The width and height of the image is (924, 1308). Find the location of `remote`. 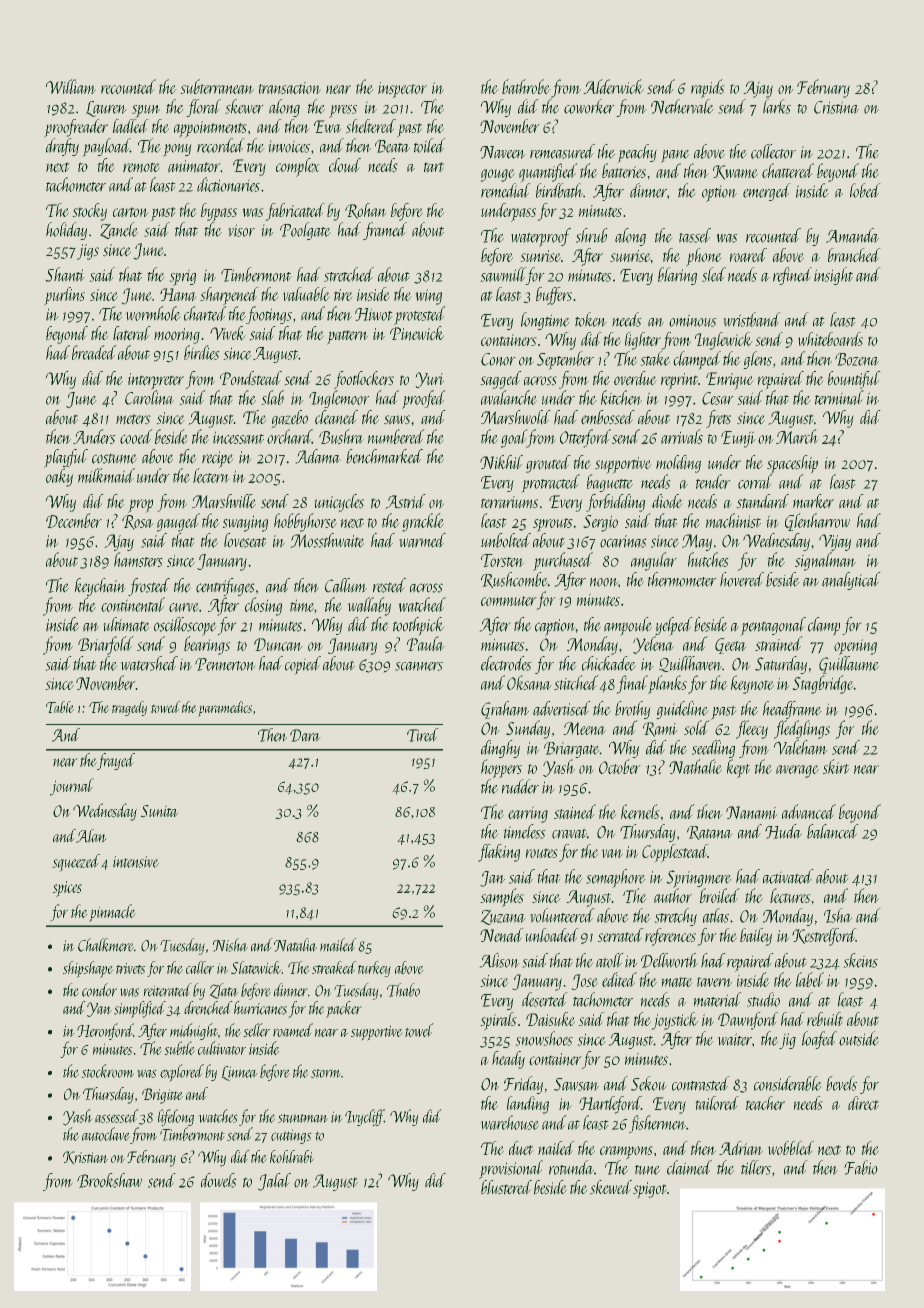

remote is located at coordinates (141, 167).
